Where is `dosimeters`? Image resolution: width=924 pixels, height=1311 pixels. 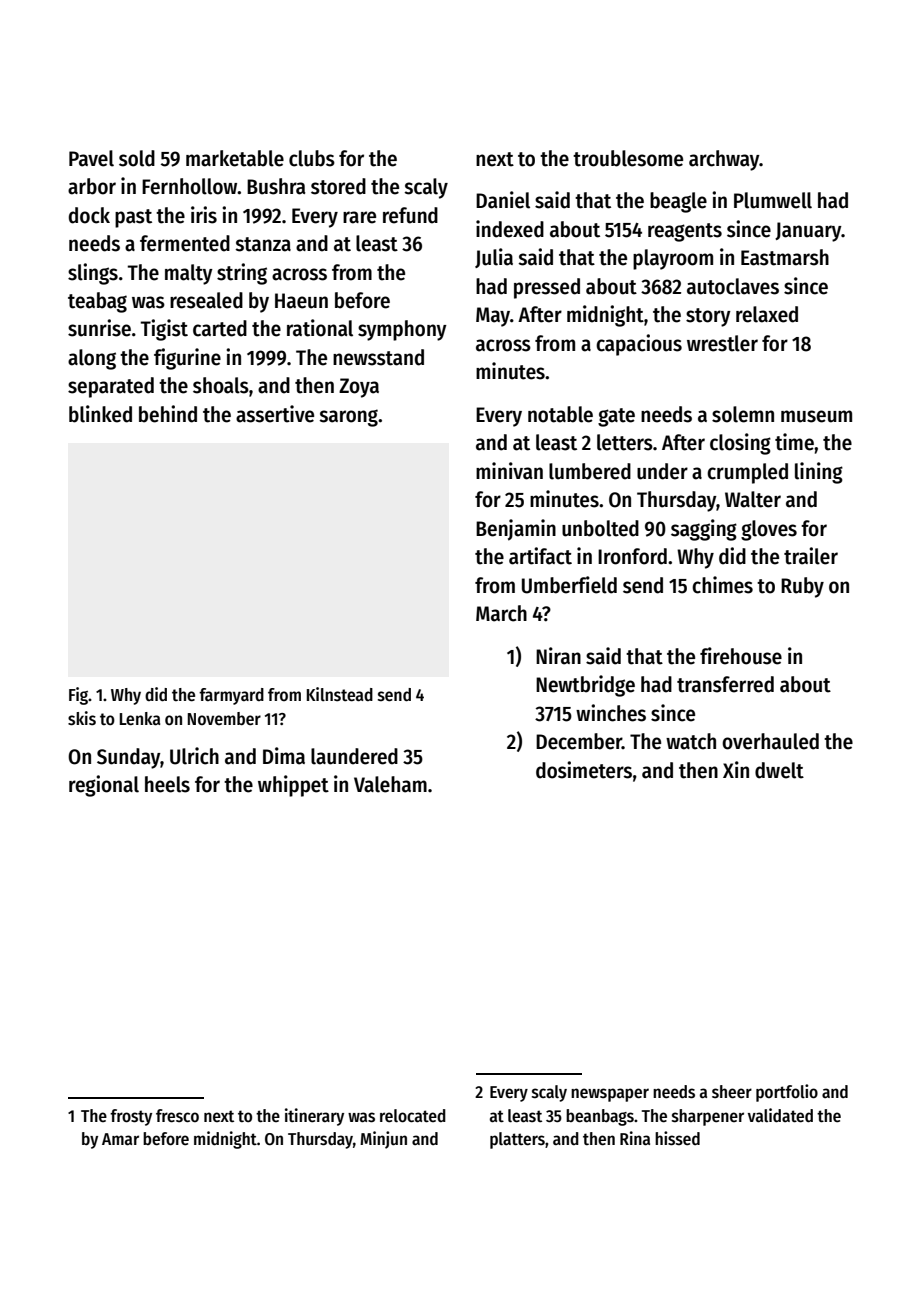 dosimeters is located at coordinates (584, 770).
